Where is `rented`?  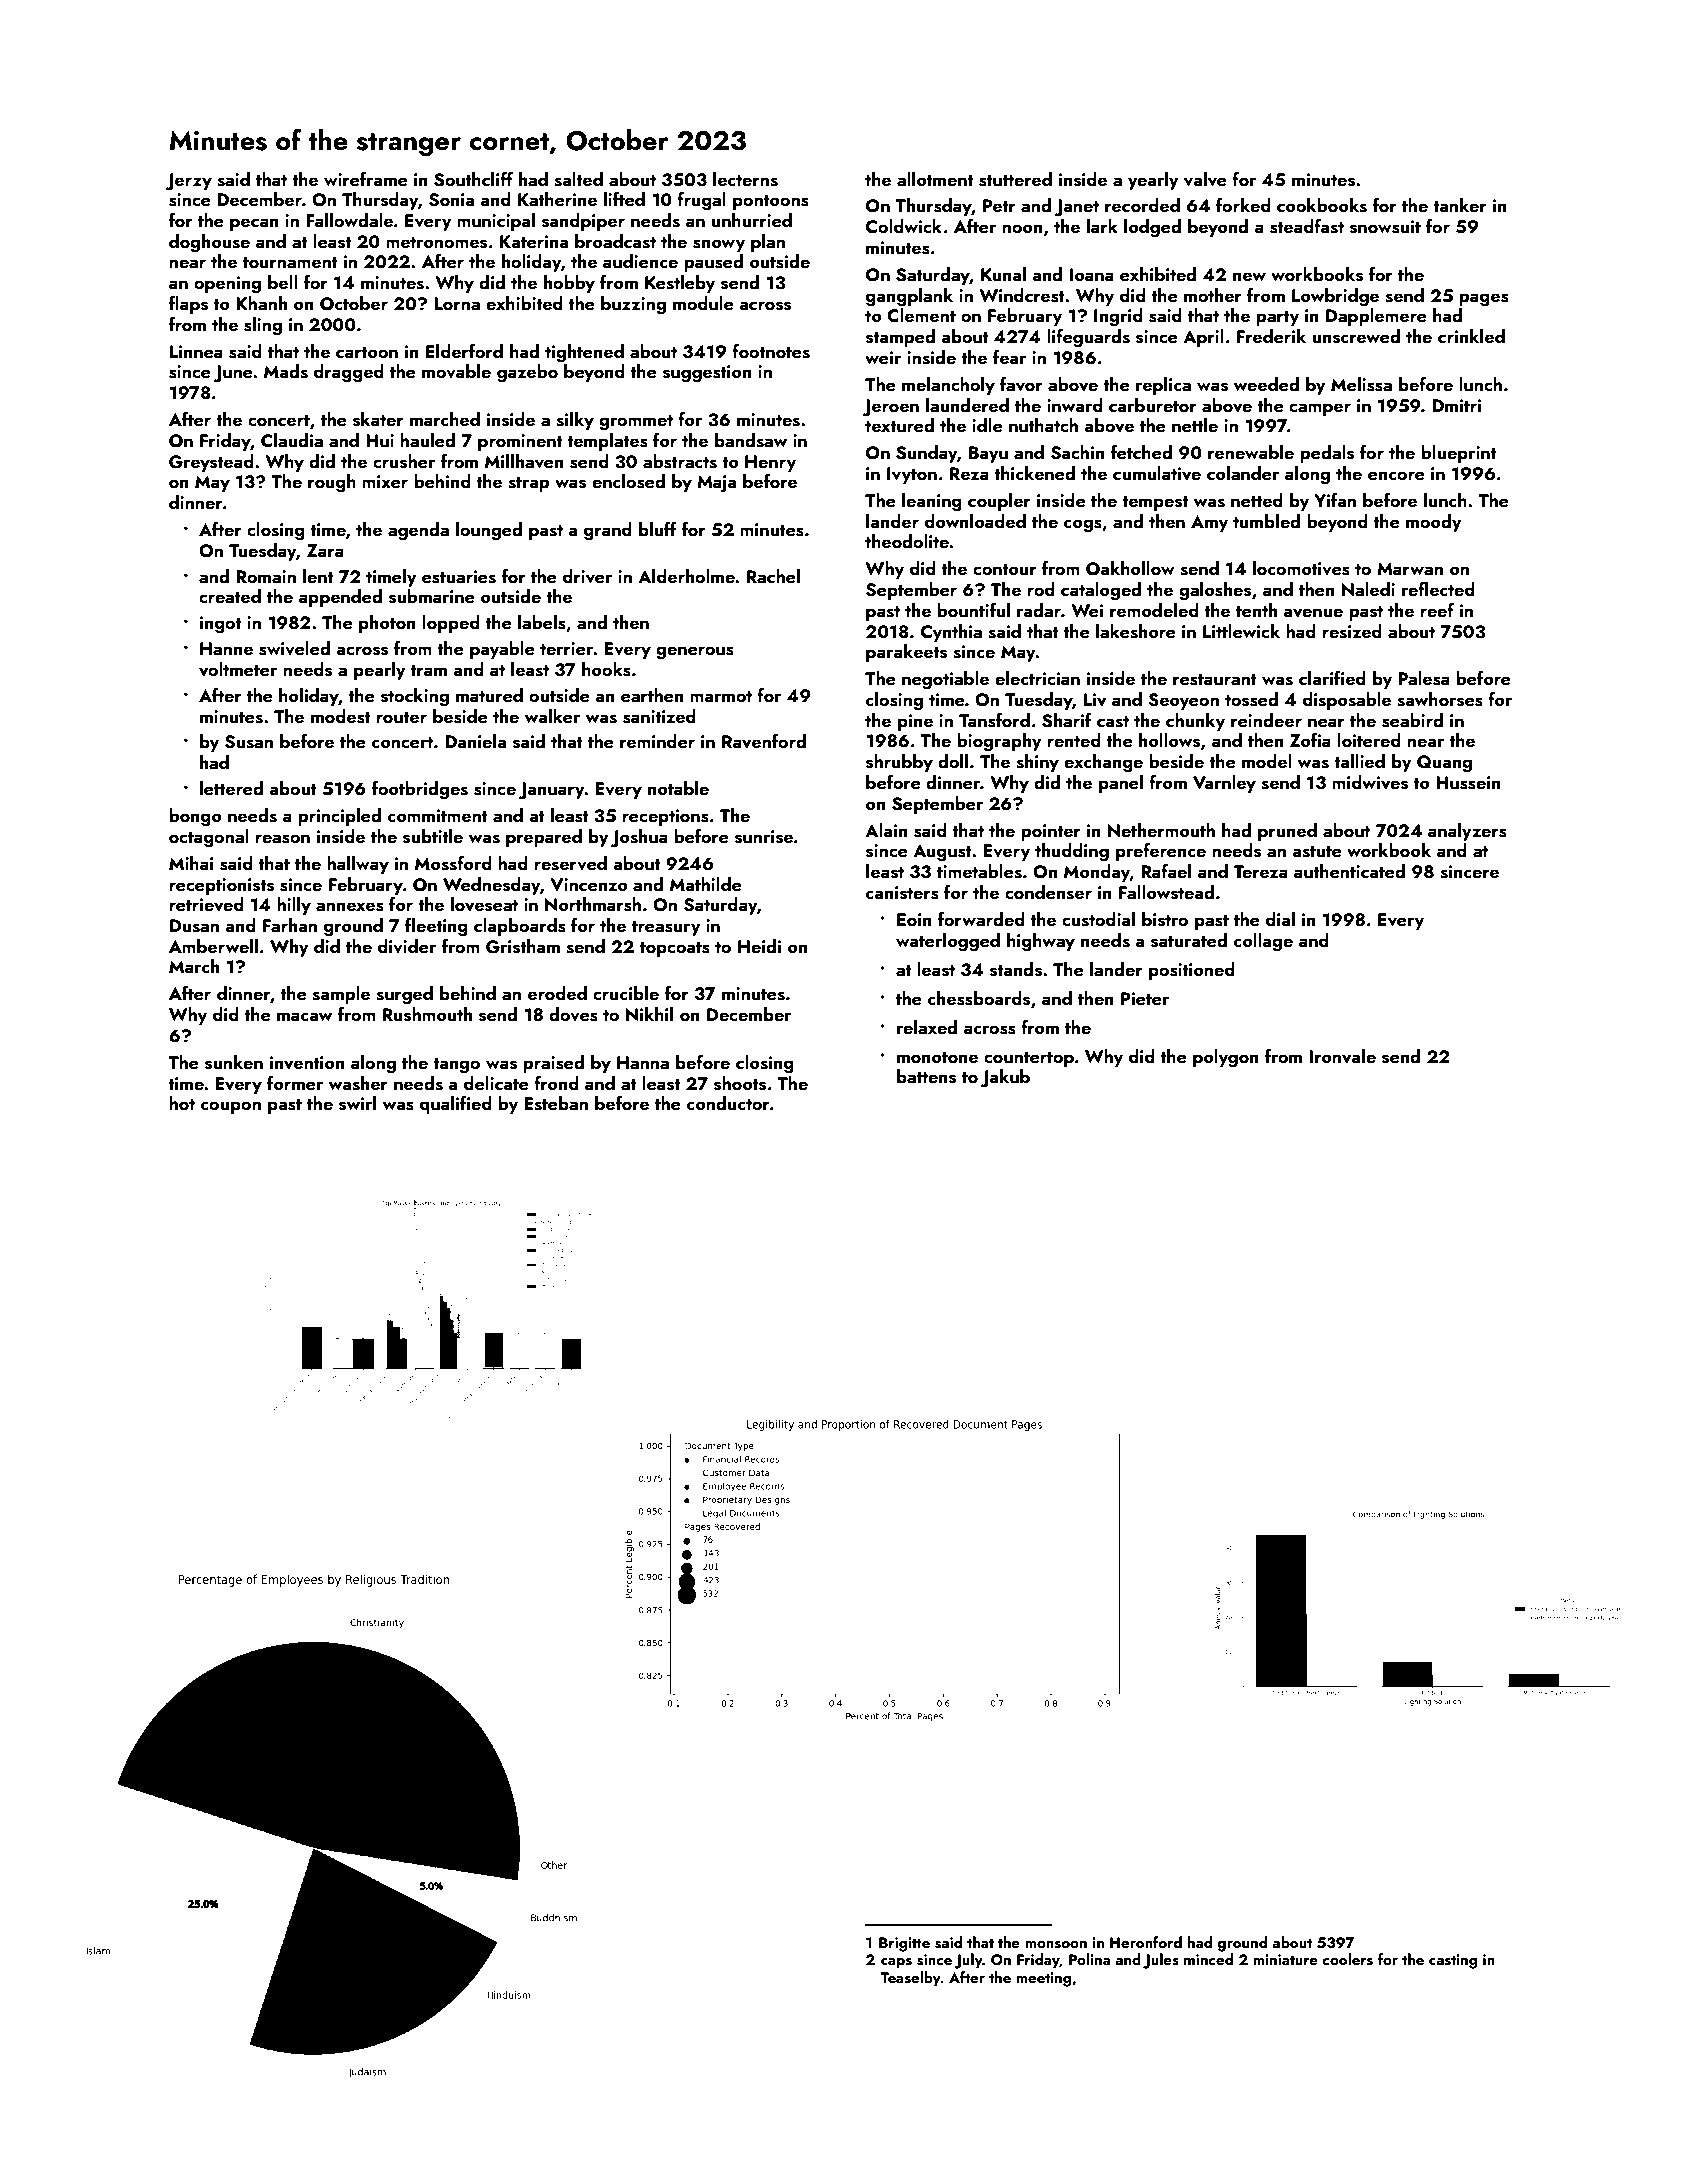
rented is located at coordinates (1074, 740).
